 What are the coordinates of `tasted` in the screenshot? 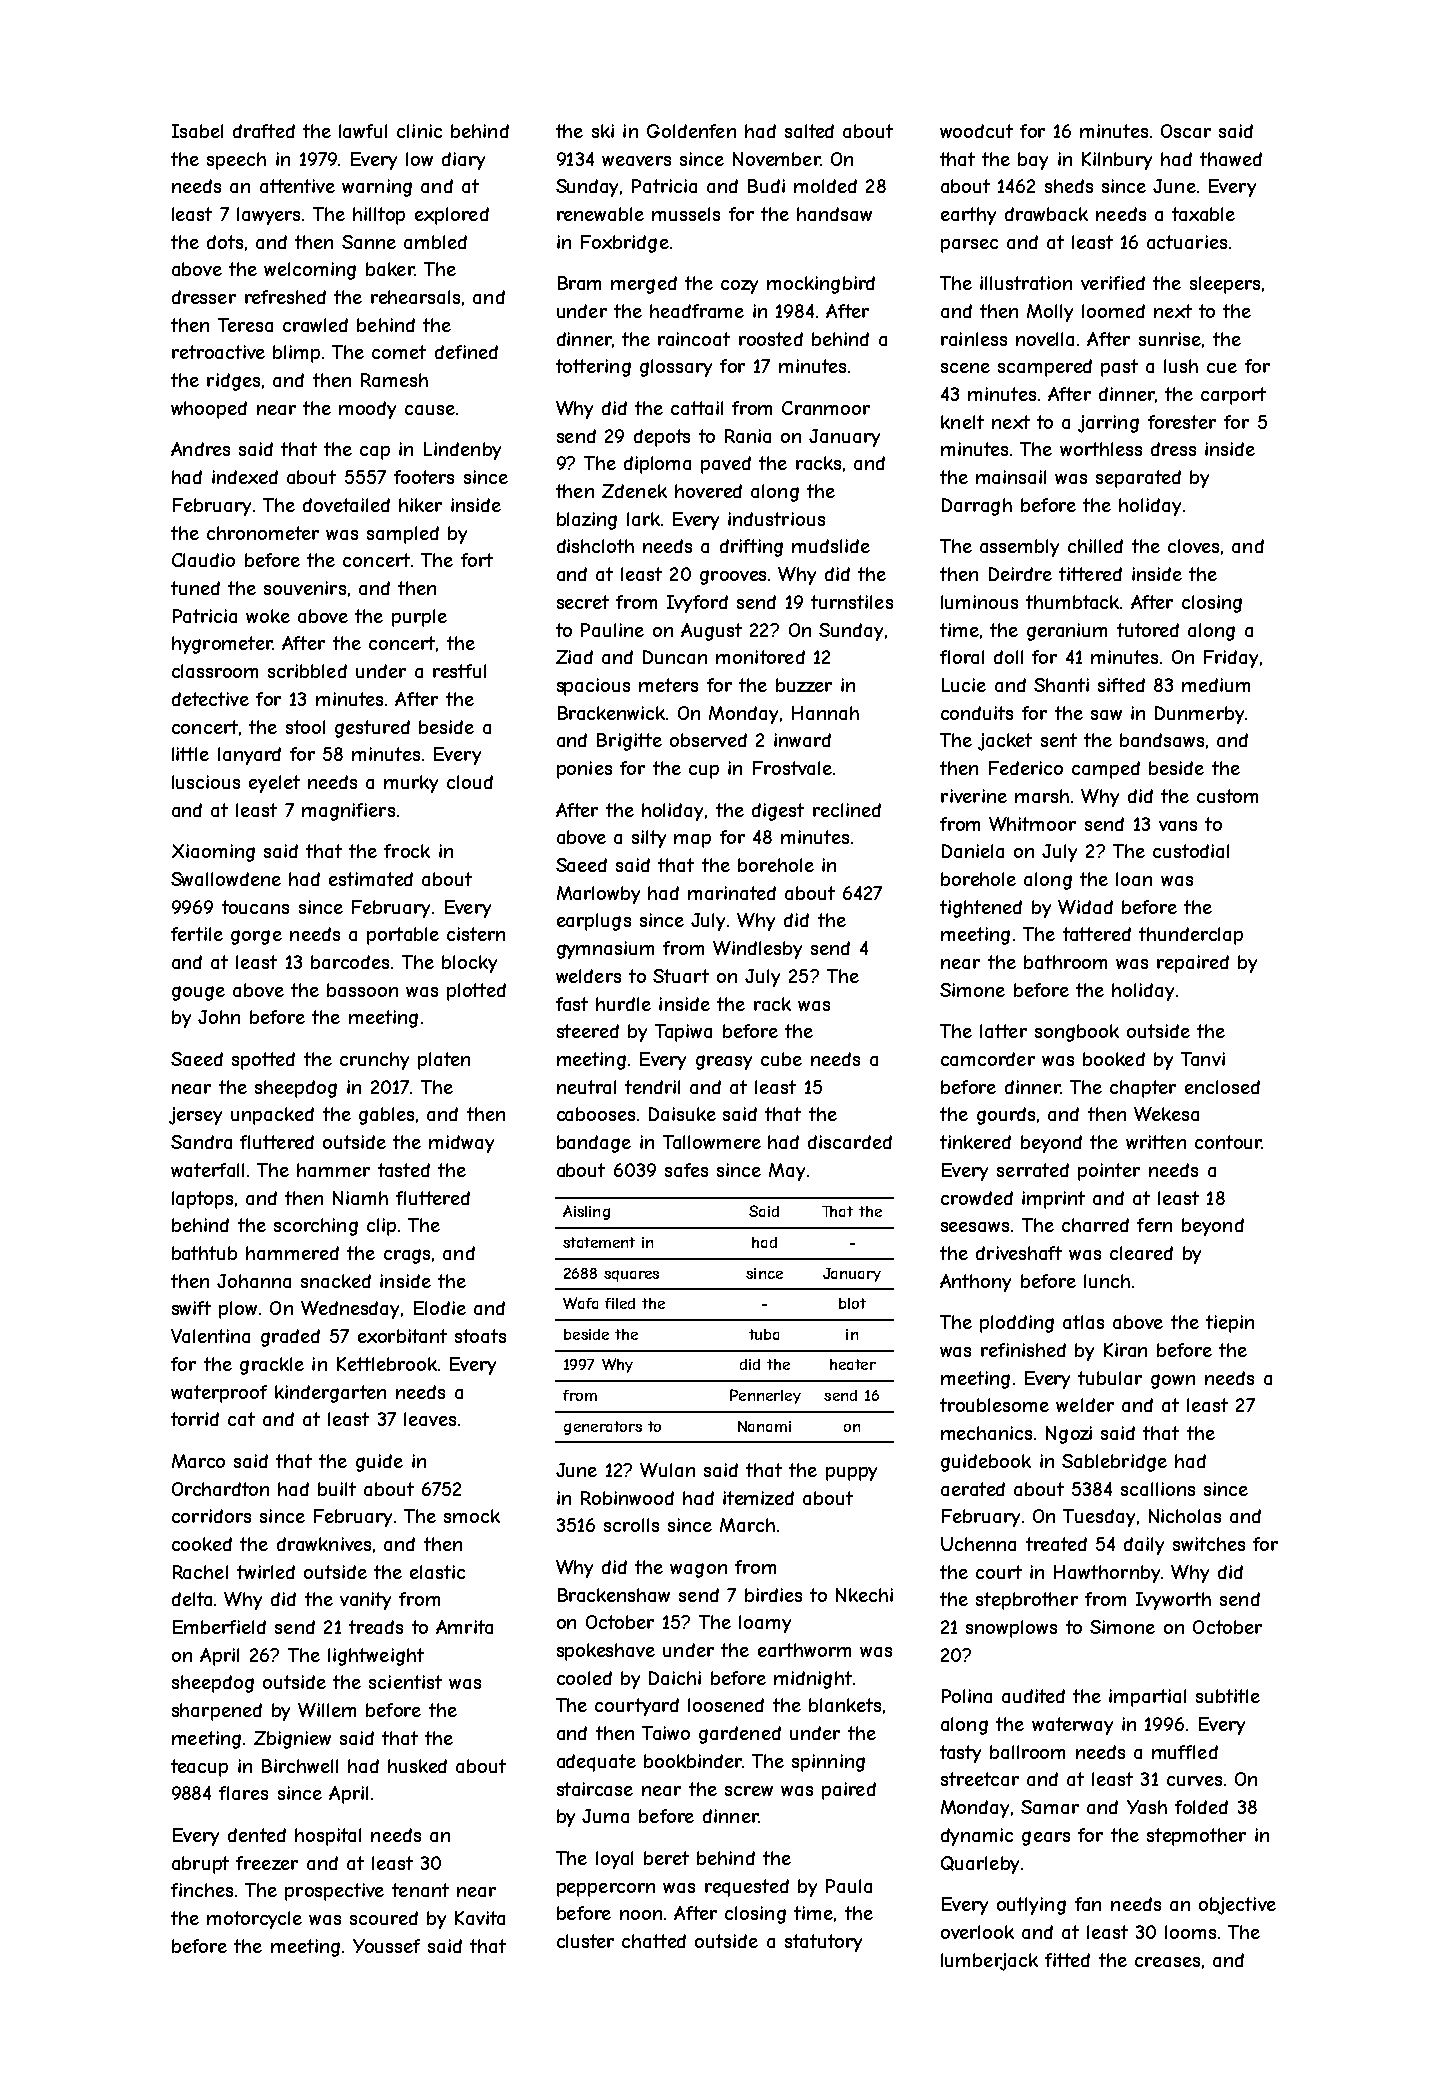 It's located at (404, 1170).
